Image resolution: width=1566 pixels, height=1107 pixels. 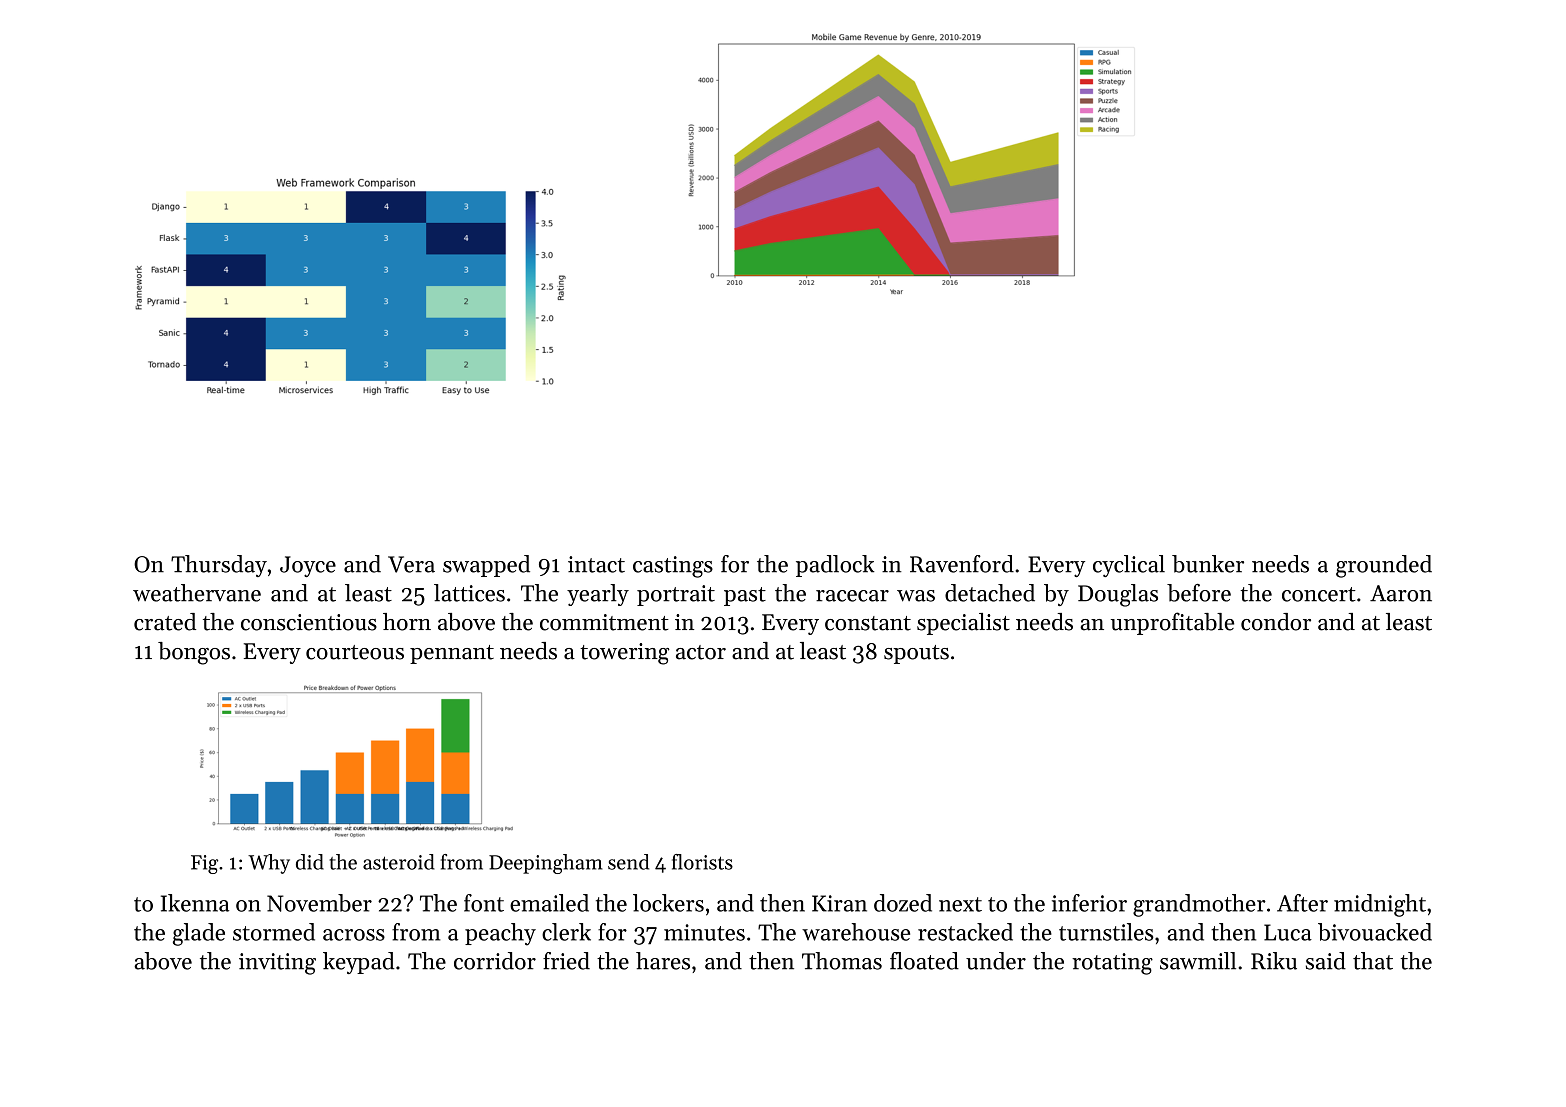 What do you see at coordinates (1401, 593) in the screenshot?
I see `Aaron` at bounding box center [1401, 593].
